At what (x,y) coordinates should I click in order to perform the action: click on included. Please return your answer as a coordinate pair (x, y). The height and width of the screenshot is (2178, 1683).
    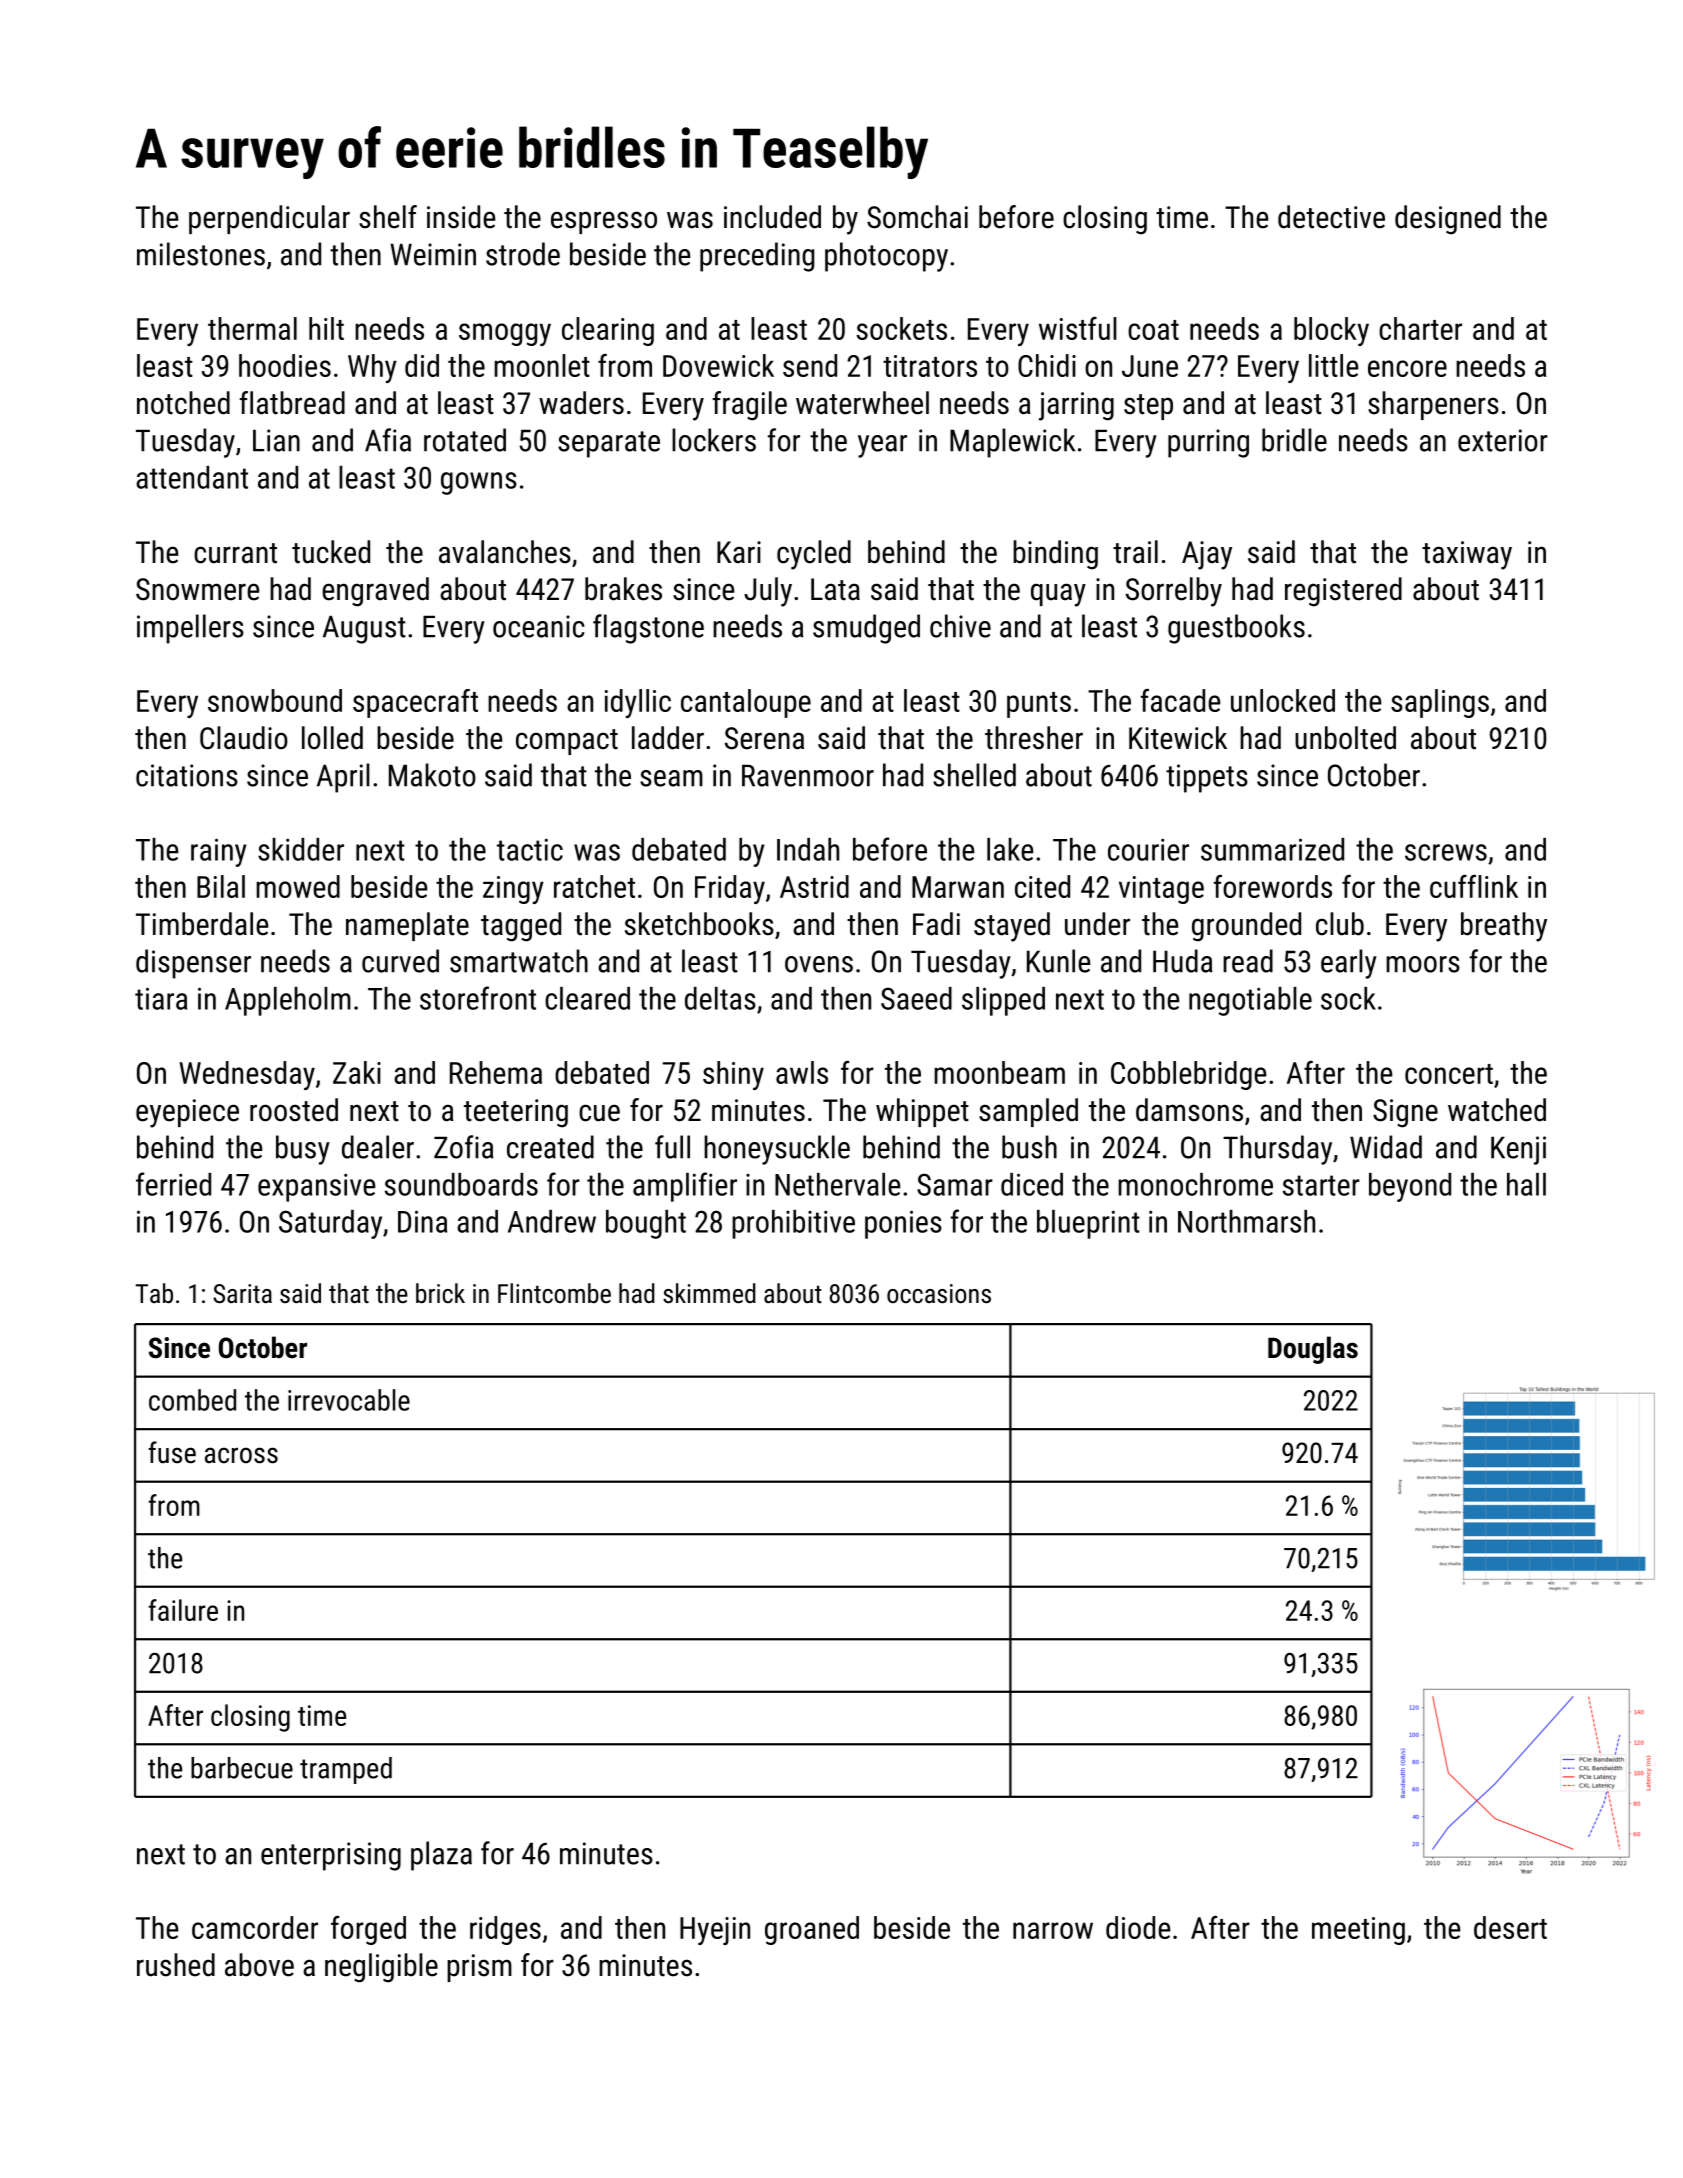
    Looking at the image, I should click on (772, 217).
